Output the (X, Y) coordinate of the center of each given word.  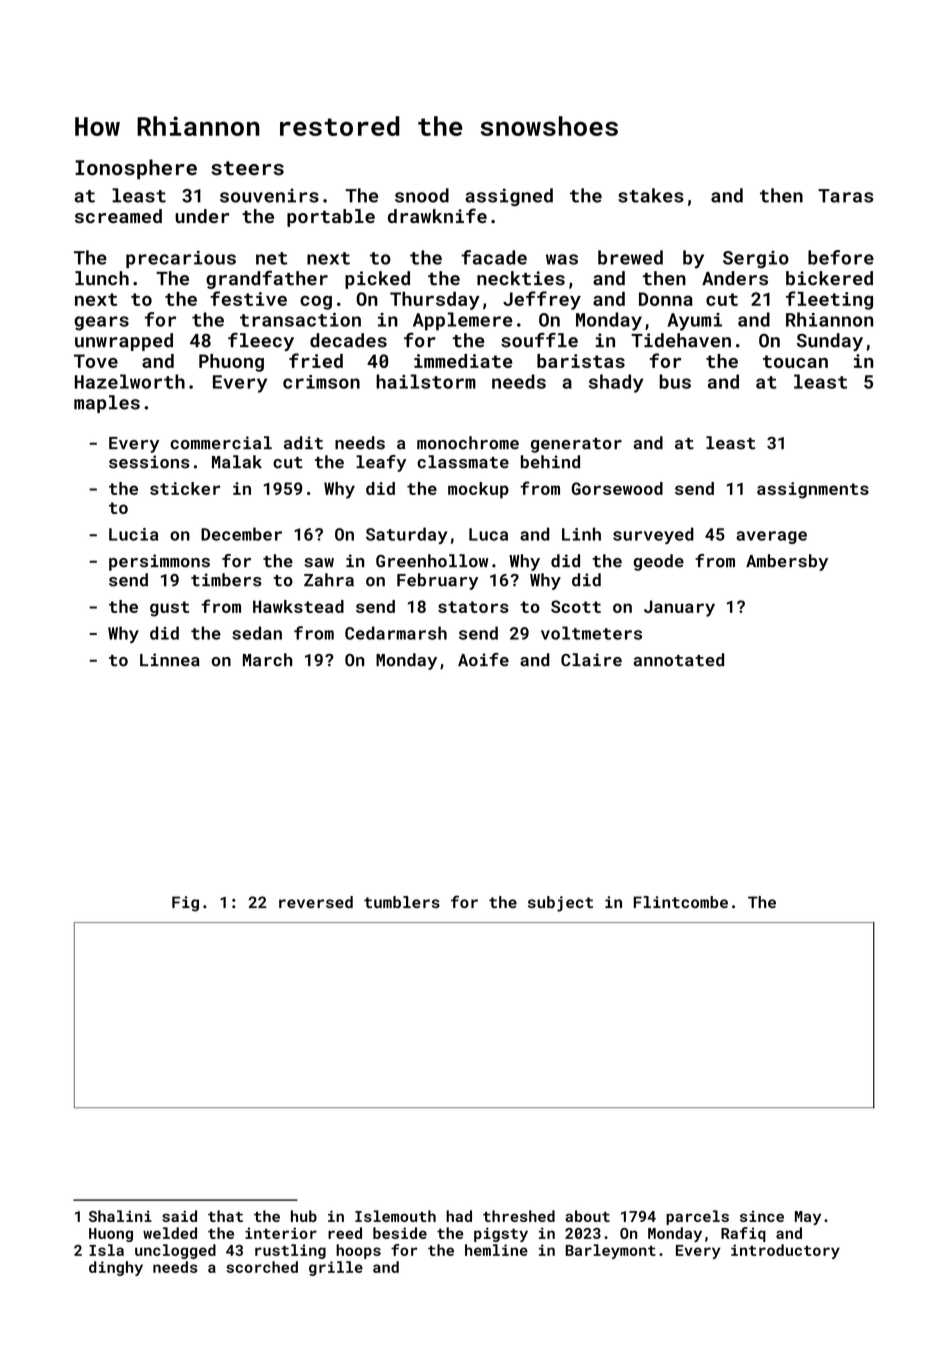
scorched (262, 1267)
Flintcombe (680, 902)
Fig (185, 904)
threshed (519, 1216)
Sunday (830, 342)
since (762, 1216)
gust (169, 609)
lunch (102, 278)
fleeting (829, 300)
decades (348, 340)
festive (248, 298)
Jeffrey (542, 300)
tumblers (402, 902)
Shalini (120, 1216)
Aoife (483, 660)
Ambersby (787, 562)
